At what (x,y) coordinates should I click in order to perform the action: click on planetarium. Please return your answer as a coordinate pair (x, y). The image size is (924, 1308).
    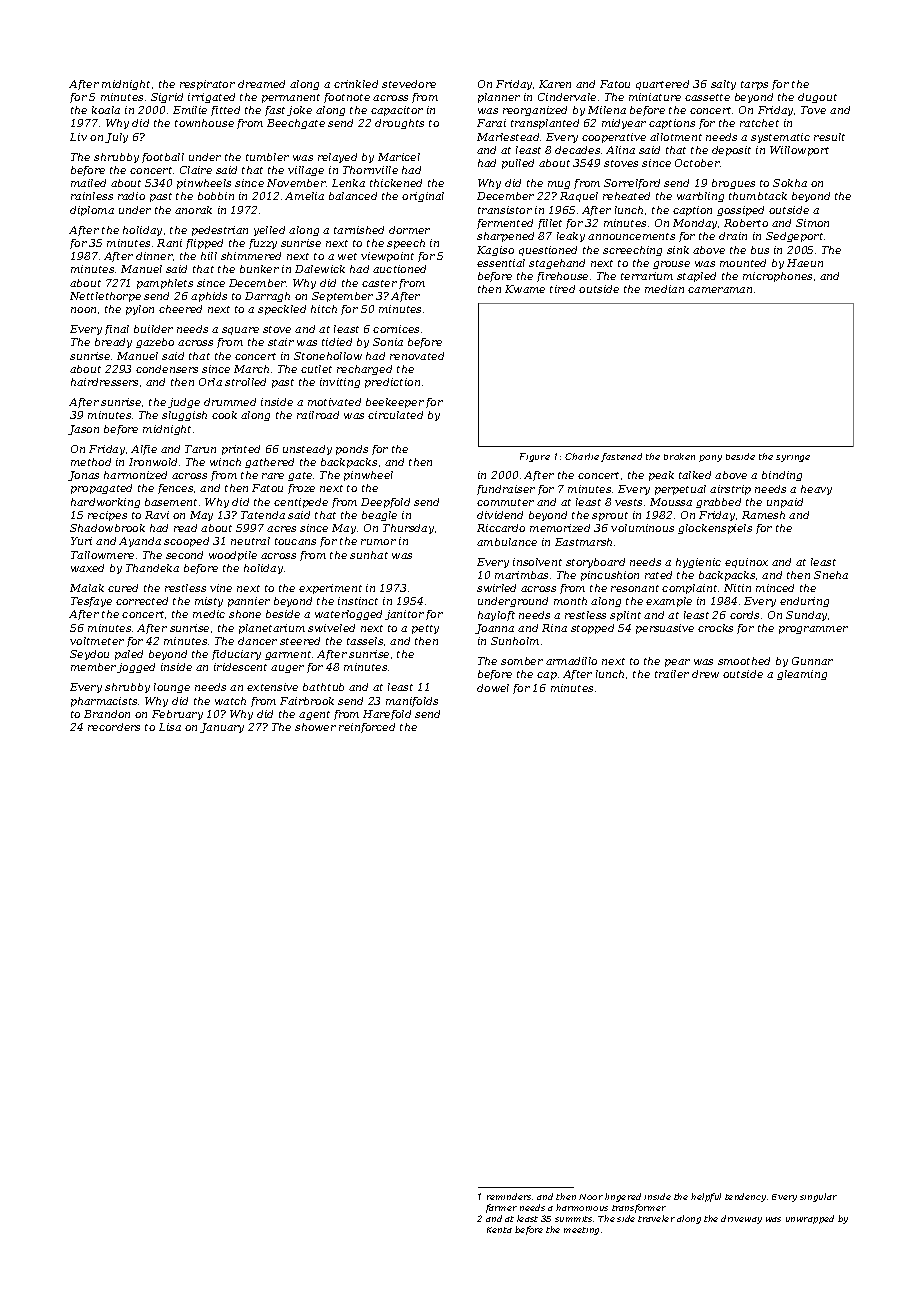
    Looking at the image, I should click on (272, 629).
